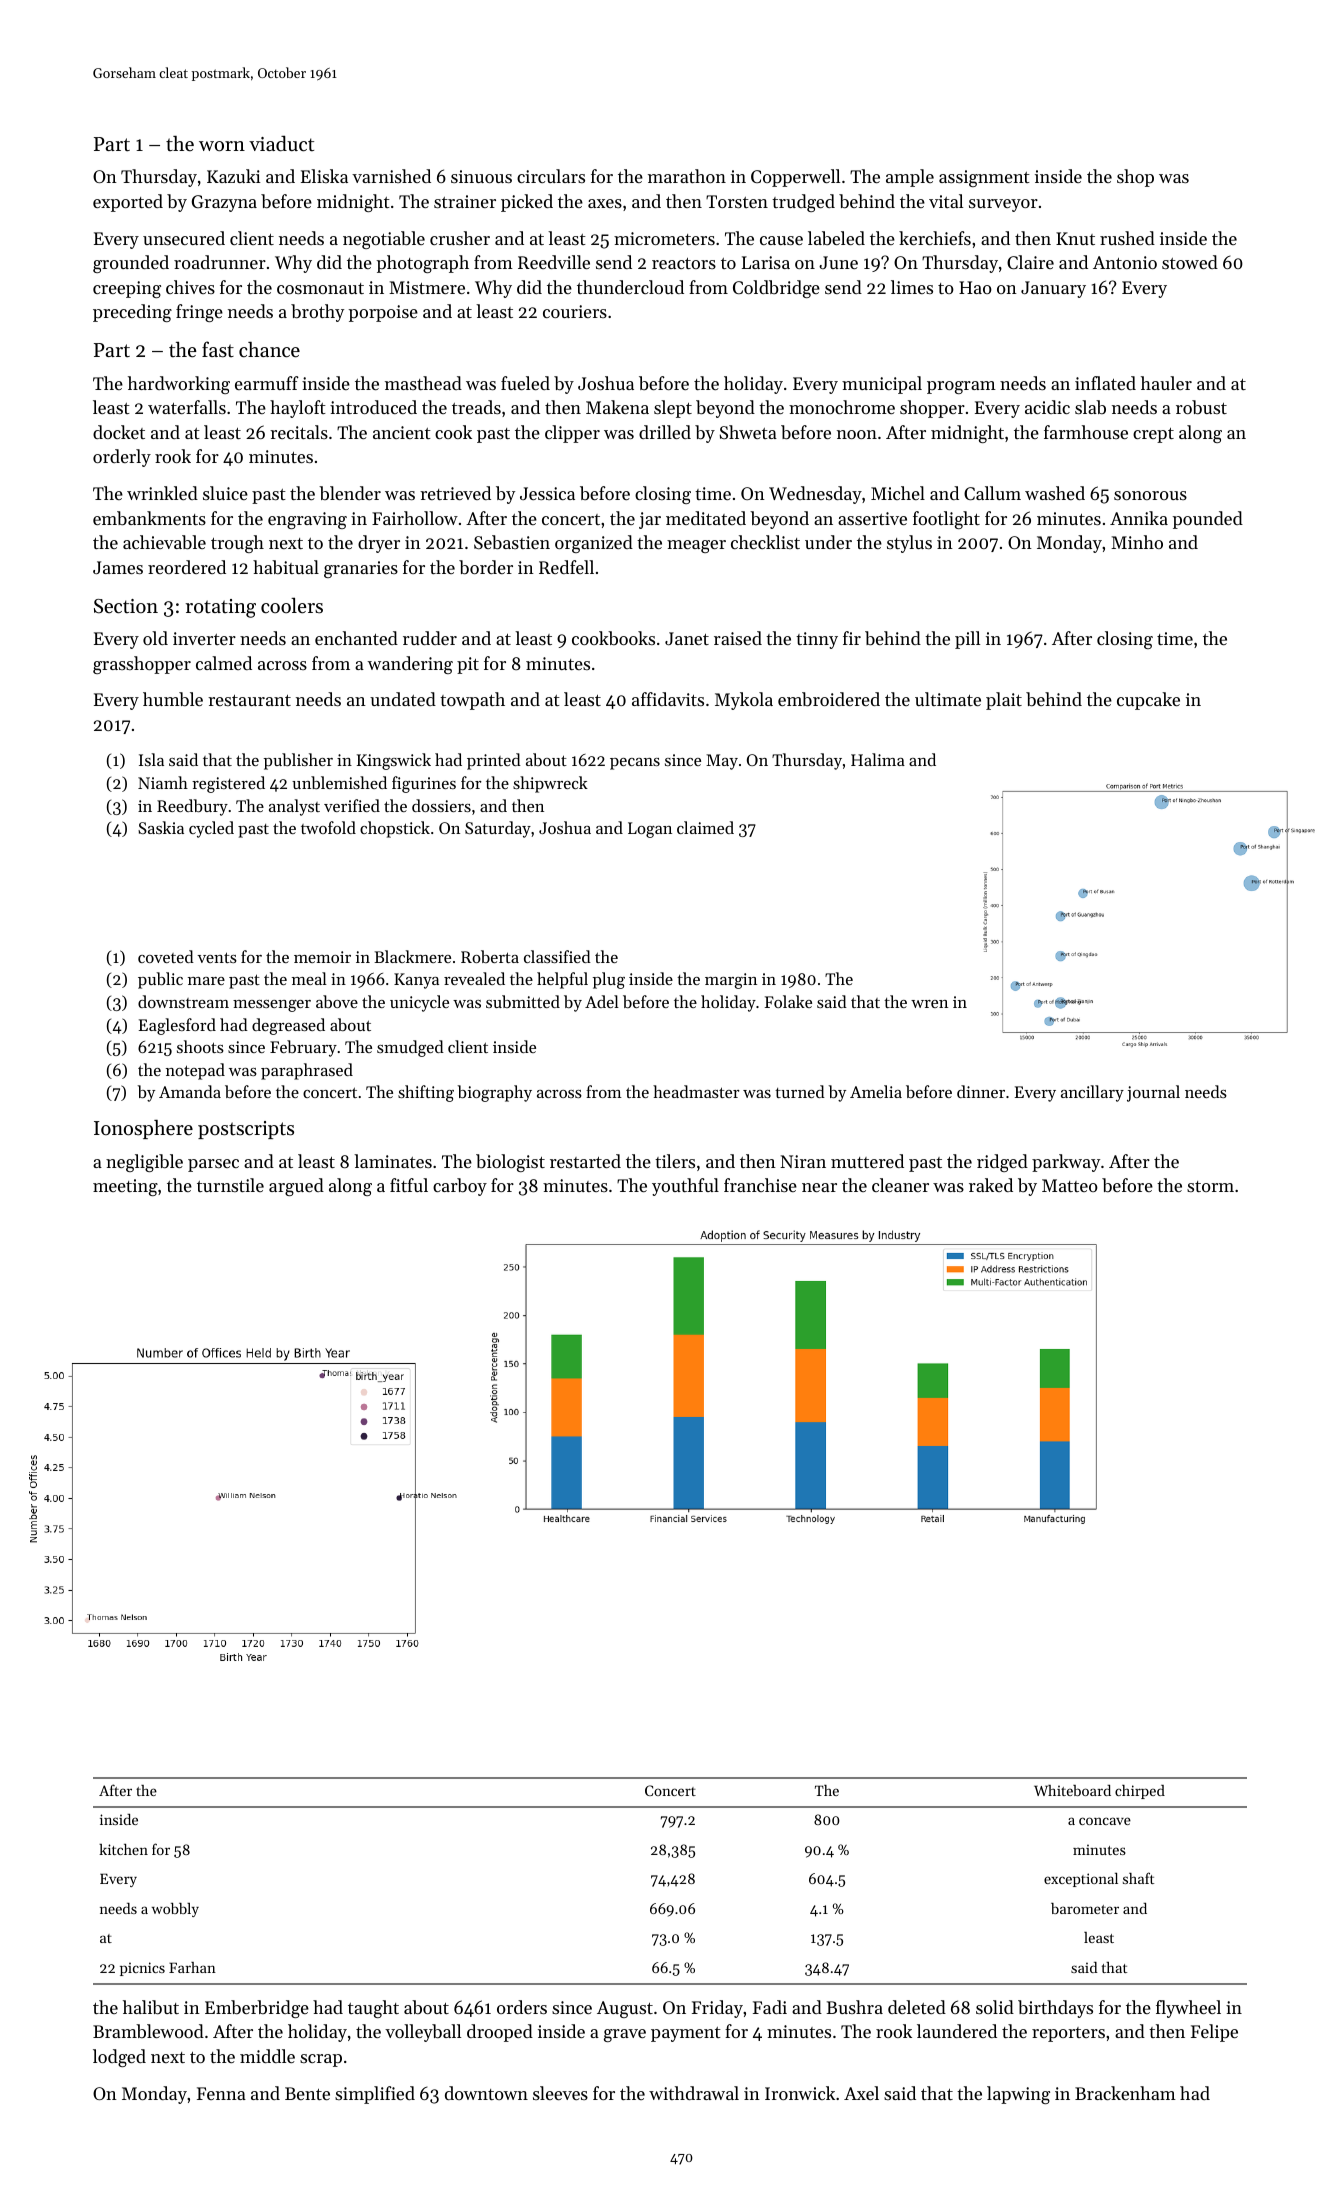  Describe the element at coordinates (686, 2034) in the screenshot. I see `payment` at that location.
